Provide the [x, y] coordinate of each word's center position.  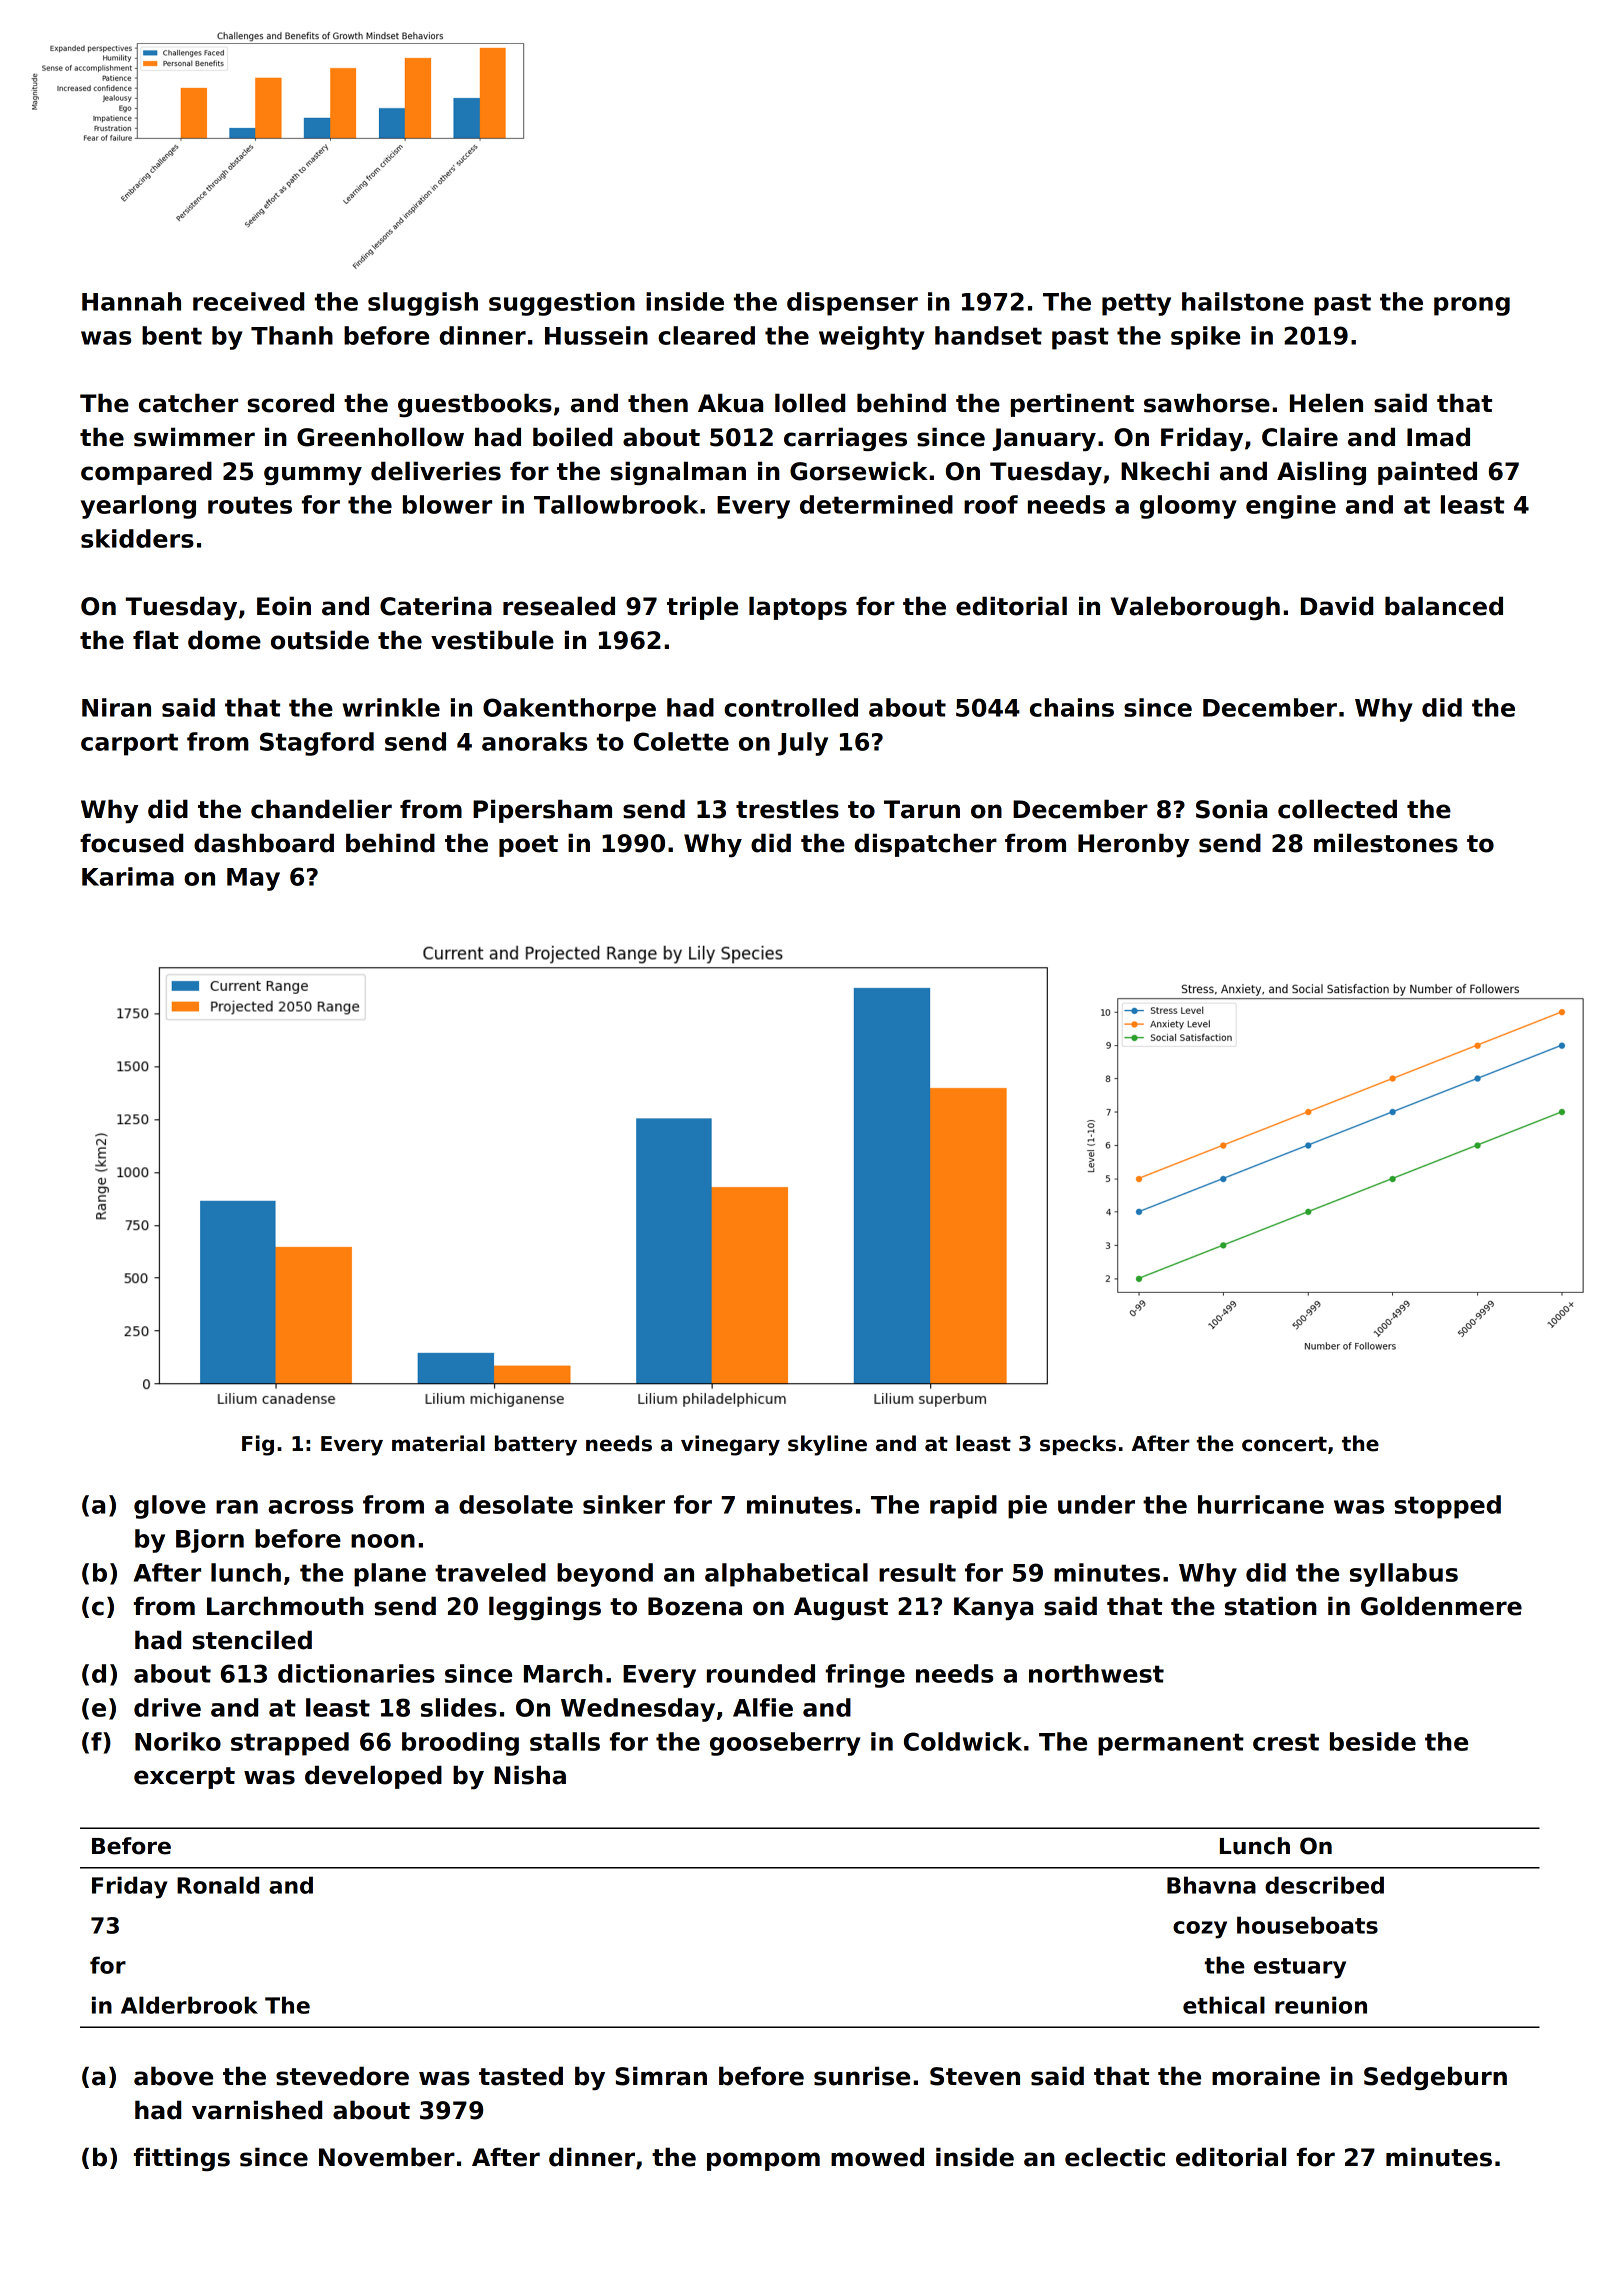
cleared [706, 335]
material [438, 1443]
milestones [1386, 843]
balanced [1444, 606]
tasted [521, 2076]
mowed [877, 2157]
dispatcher [925, 845]
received [248, 301]
